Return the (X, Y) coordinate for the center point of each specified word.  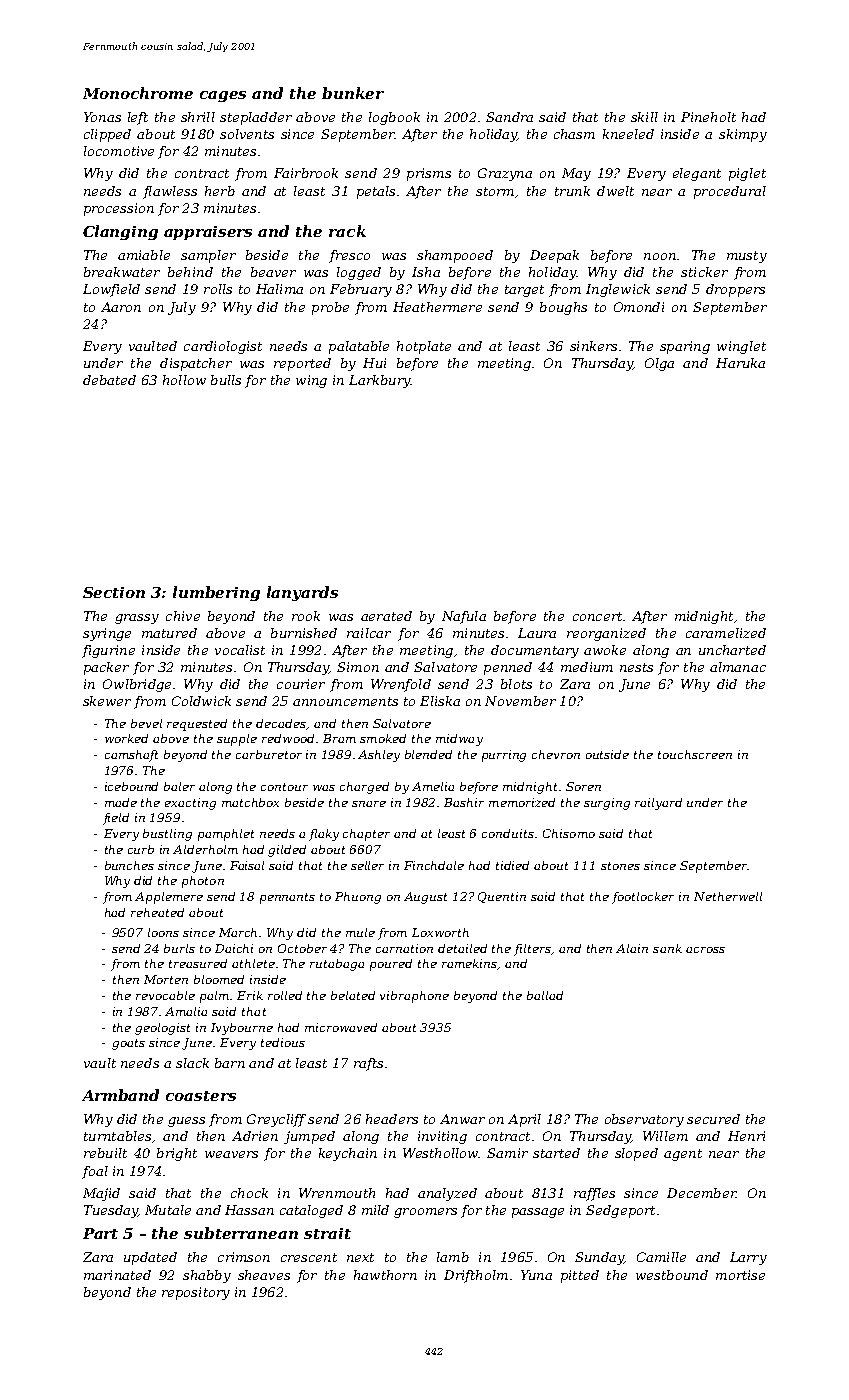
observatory (644, 1120)
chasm (574, 134)
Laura (537, 633)
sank (667, 948)
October (302, 948)
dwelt (615, 191)
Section (114, 592)
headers (392, 1119)
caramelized (726, 633)
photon (203, 882)
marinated (117, 1275)
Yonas (102, 117)
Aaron (121, 307)
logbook (394, 118)
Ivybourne (242, 1029)
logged (359, 273)
